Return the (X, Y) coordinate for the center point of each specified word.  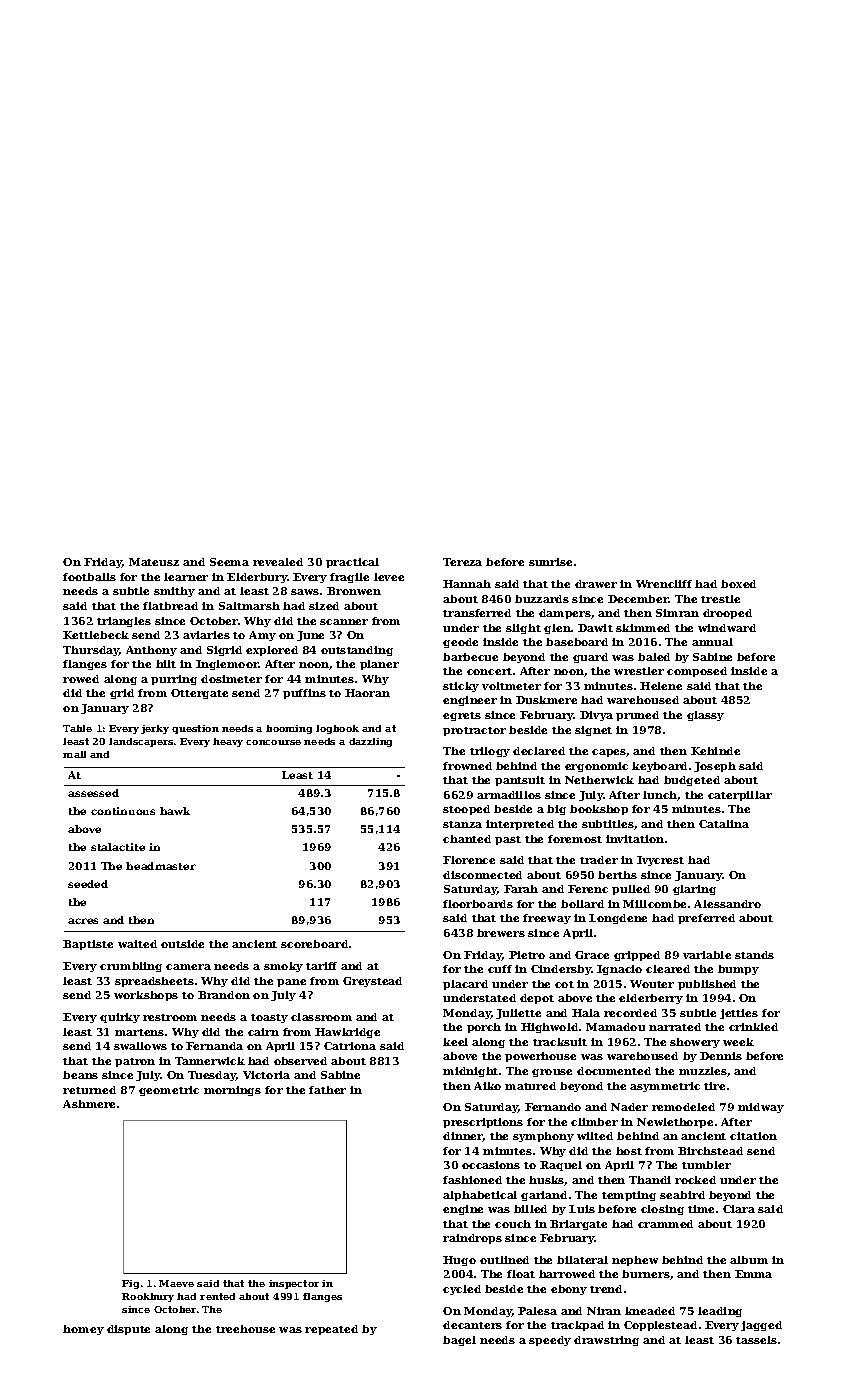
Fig (130, 1284)
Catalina (724, 824)
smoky (283, 967)
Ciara (739, 1209)
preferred (706, 919)
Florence (469, 860)
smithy (174, 592)
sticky (461, 687)
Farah (521, 889)
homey (83, 1330)
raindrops (472, 1239)
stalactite (118, 847)
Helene (661, 686)
